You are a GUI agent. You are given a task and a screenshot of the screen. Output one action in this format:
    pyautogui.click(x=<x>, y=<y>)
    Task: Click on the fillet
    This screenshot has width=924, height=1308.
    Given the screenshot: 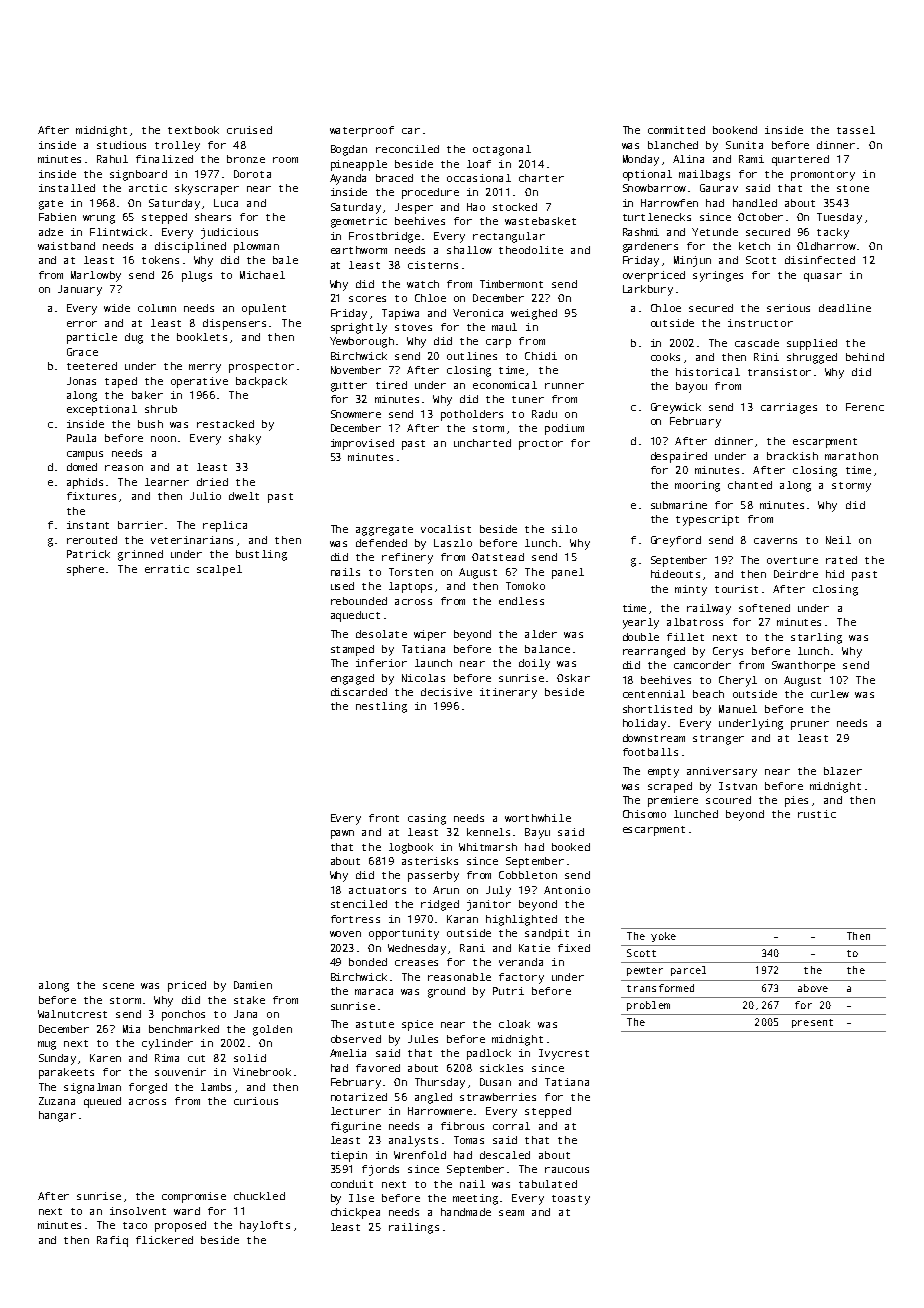 What is the action you would take?
    pyautogui.click(x=685, y=637)
